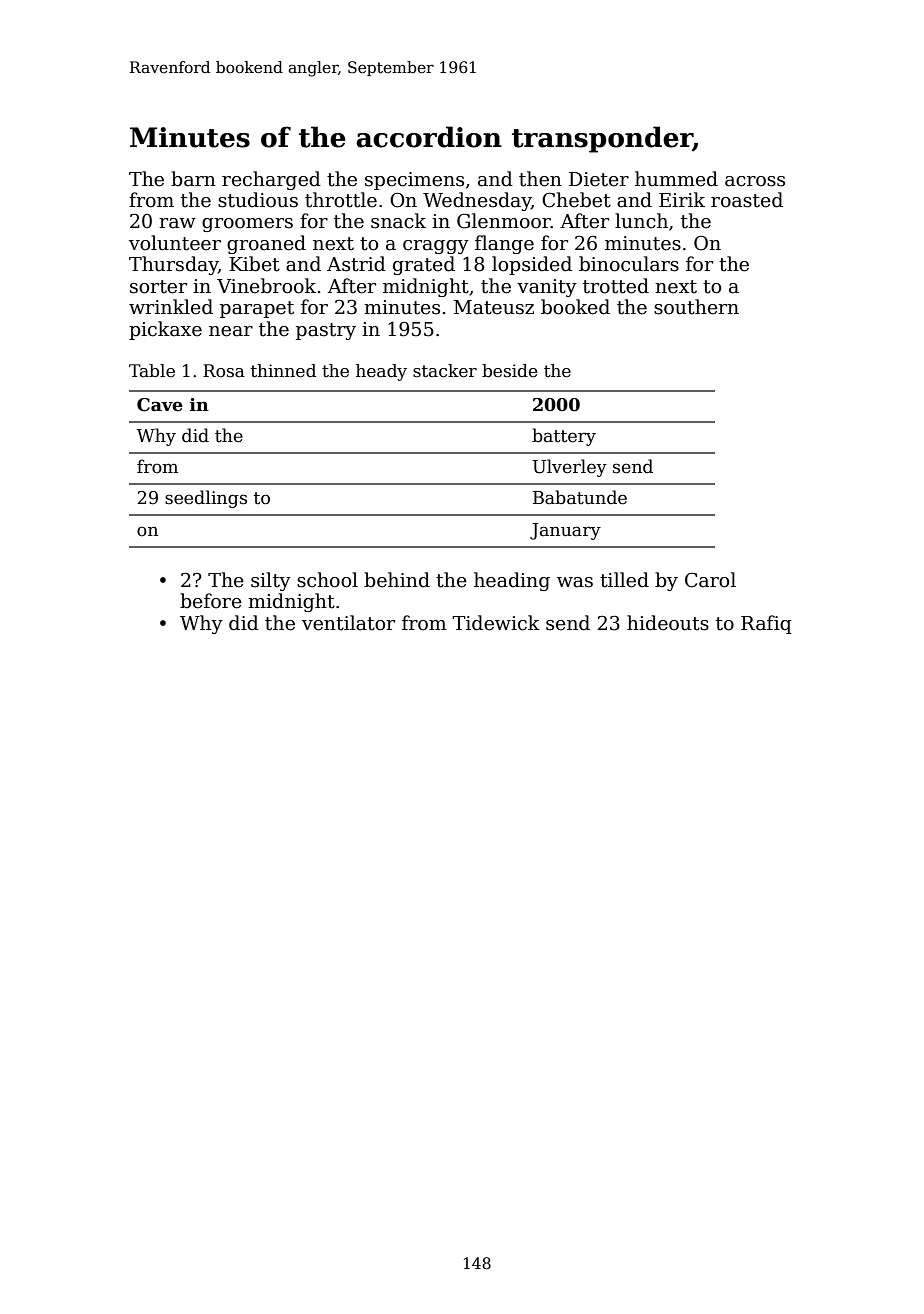 The height and width of the screenshot is (1314, 924). I want to click on Tidewick, so click(496, 623).
